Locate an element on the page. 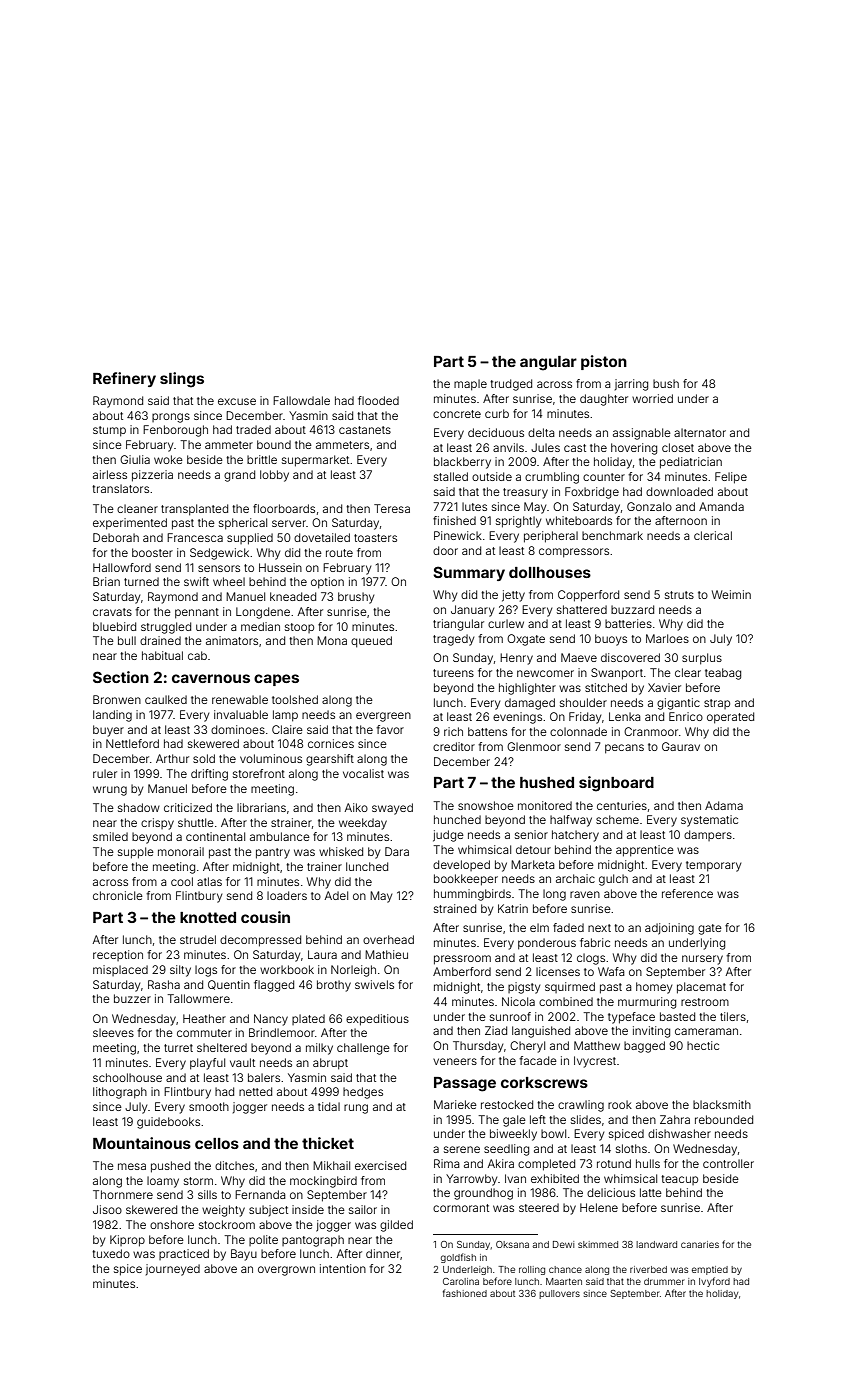 The width and height of the document is (849, 1400). Adama is located at coordinates (724, 805).
